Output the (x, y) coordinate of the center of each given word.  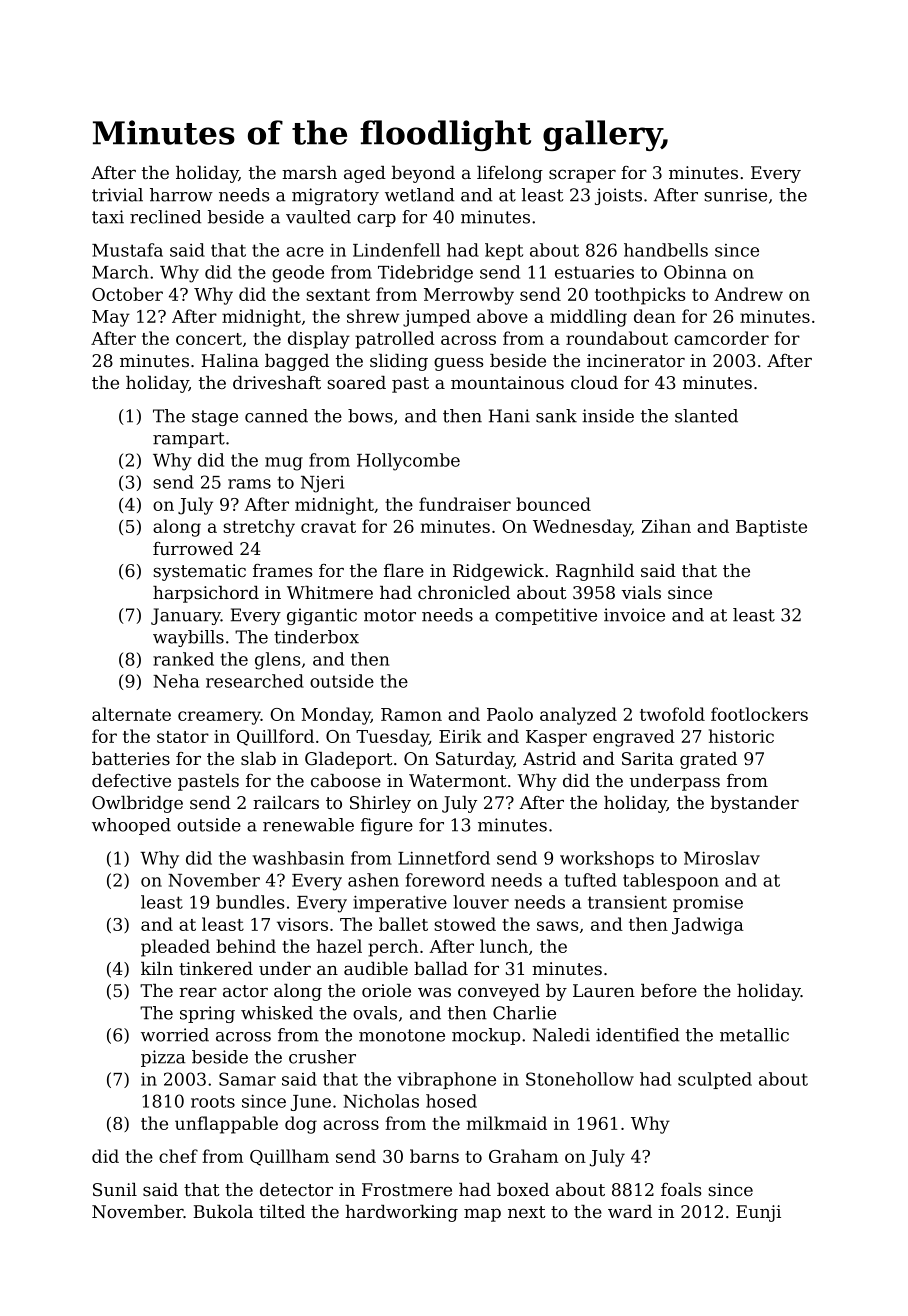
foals (681, 1189)
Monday (336, 716)
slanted (706, 416)
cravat (328, 527)
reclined (165, 217)
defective (131, 780)
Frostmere (407, 1189)
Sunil (115, 1189)
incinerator (636, 360)
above (502, 316)
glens (277, 661)
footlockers (759, 714)
